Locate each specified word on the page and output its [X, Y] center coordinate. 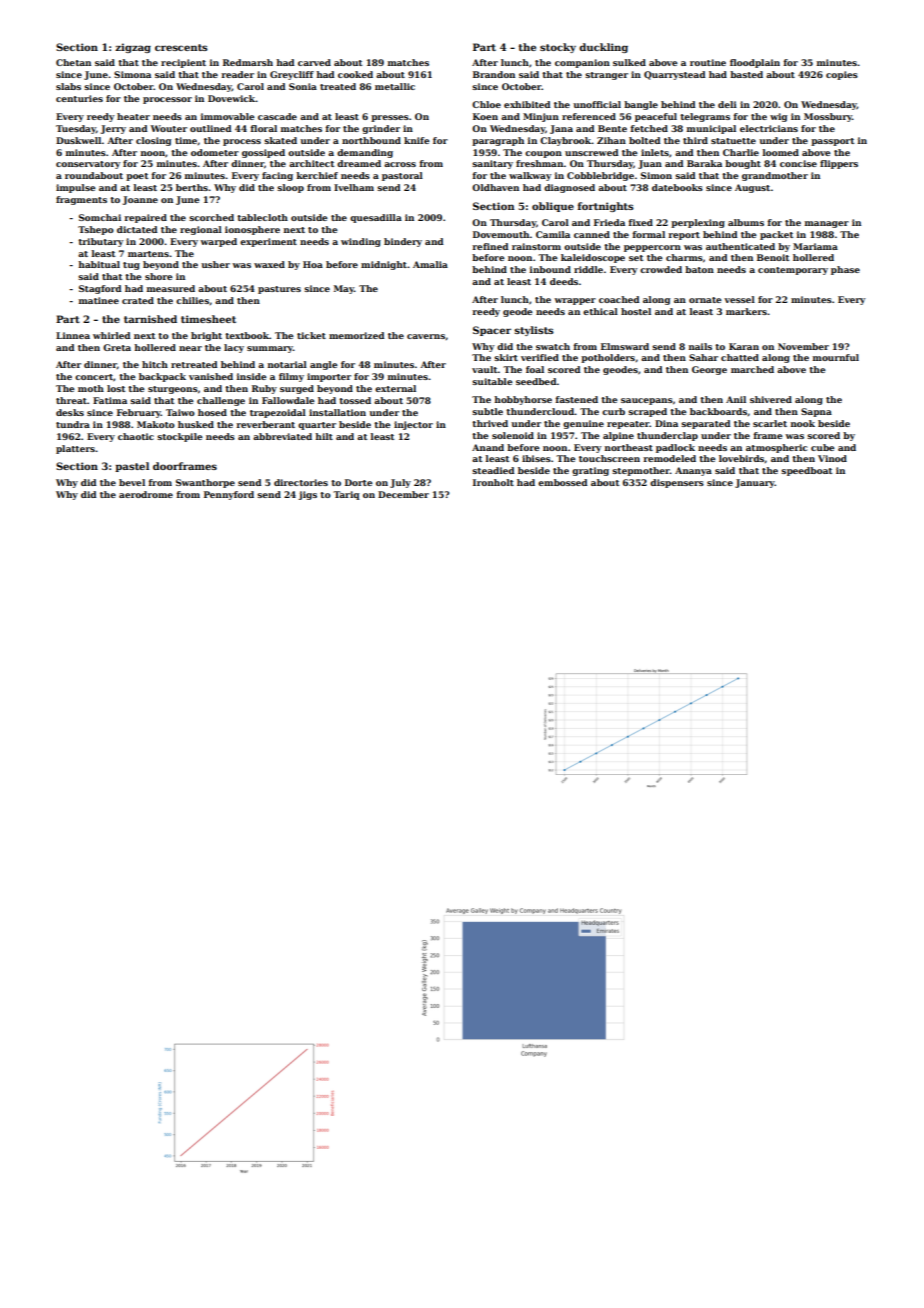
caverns [426, 336]
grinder [381, 129]
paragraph [498, 141]
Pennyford [229, 495]
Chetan [73, 62]
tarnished [150, 319]
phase [845, 270]
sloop [290, 188]
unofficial [597, 104]
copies [842, 75]
